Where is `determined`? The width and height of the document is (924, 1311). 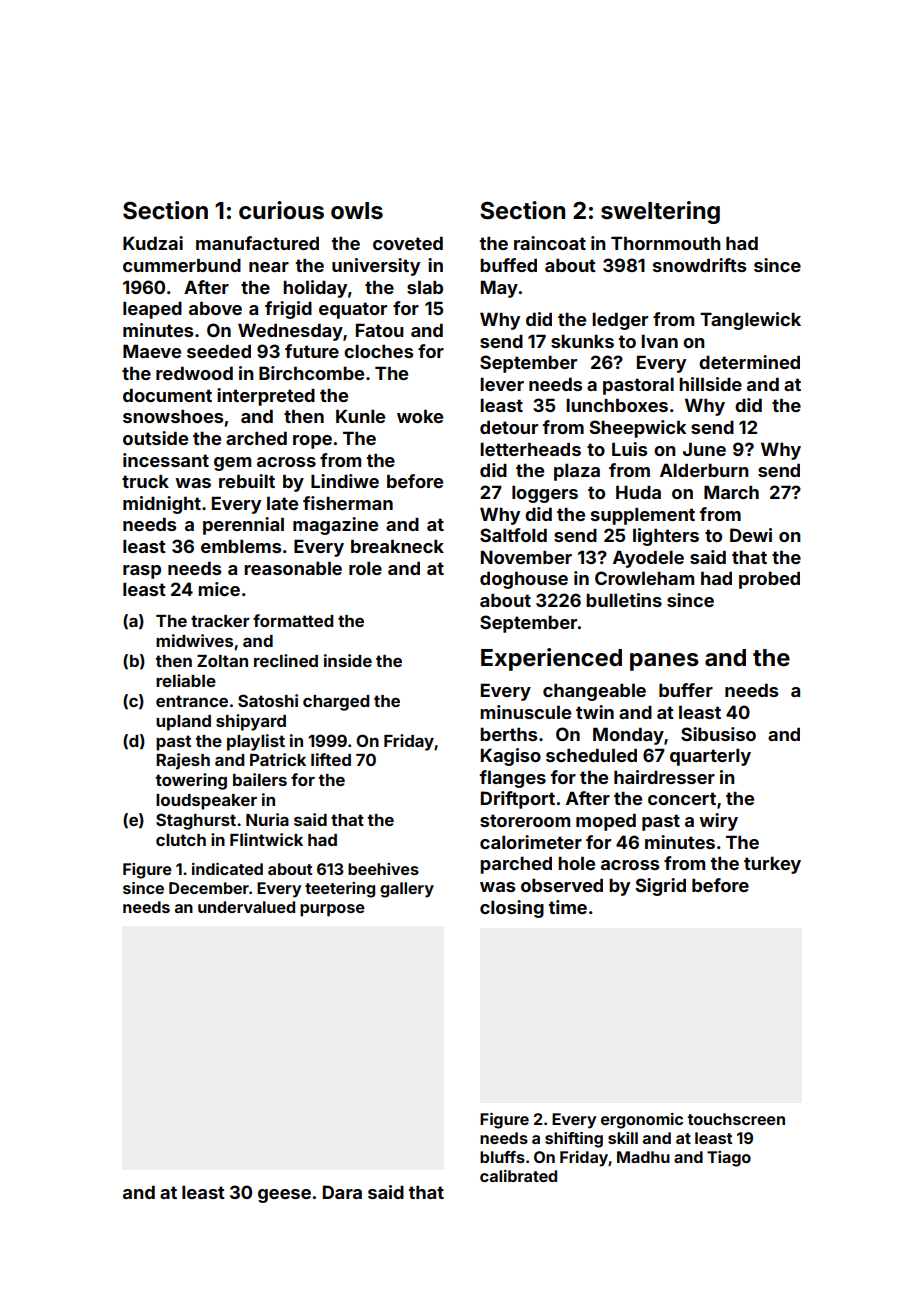
determined is located at coordinates (749, 362).
